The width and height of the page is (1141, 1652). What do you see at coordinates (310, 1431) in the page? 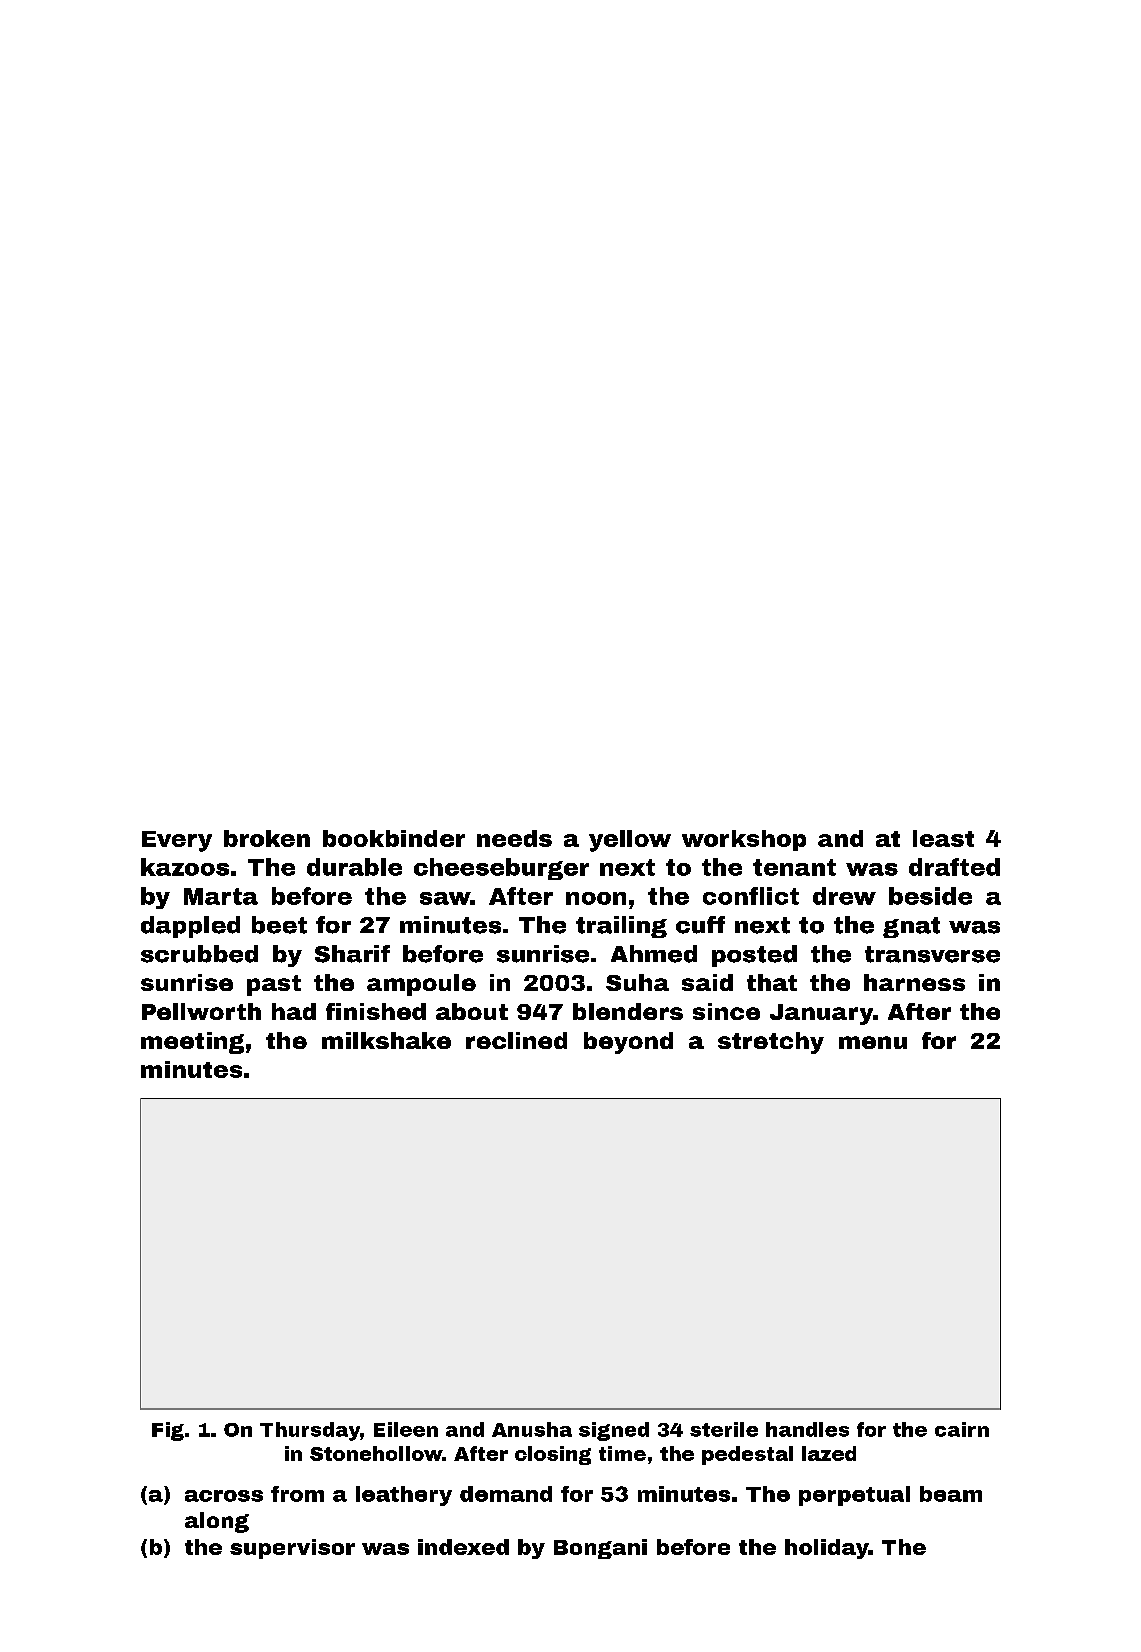
I see `Thursday` at bounding box center [310, 1431].
